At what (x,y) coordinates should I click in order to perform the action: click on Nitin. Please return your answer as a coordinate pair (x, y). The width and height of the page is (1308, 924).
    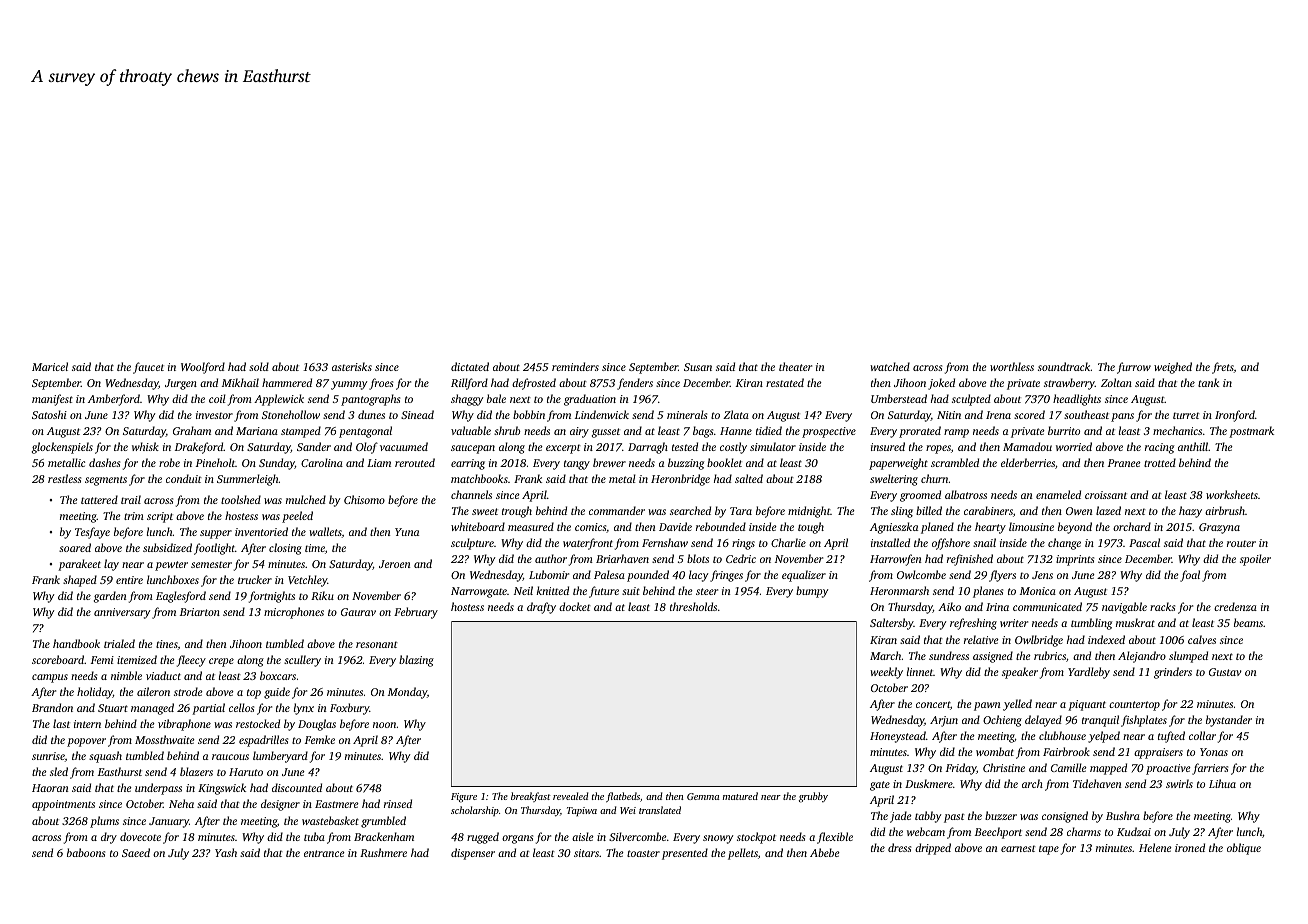
    Looking at the image, I should click on (949, 415).
